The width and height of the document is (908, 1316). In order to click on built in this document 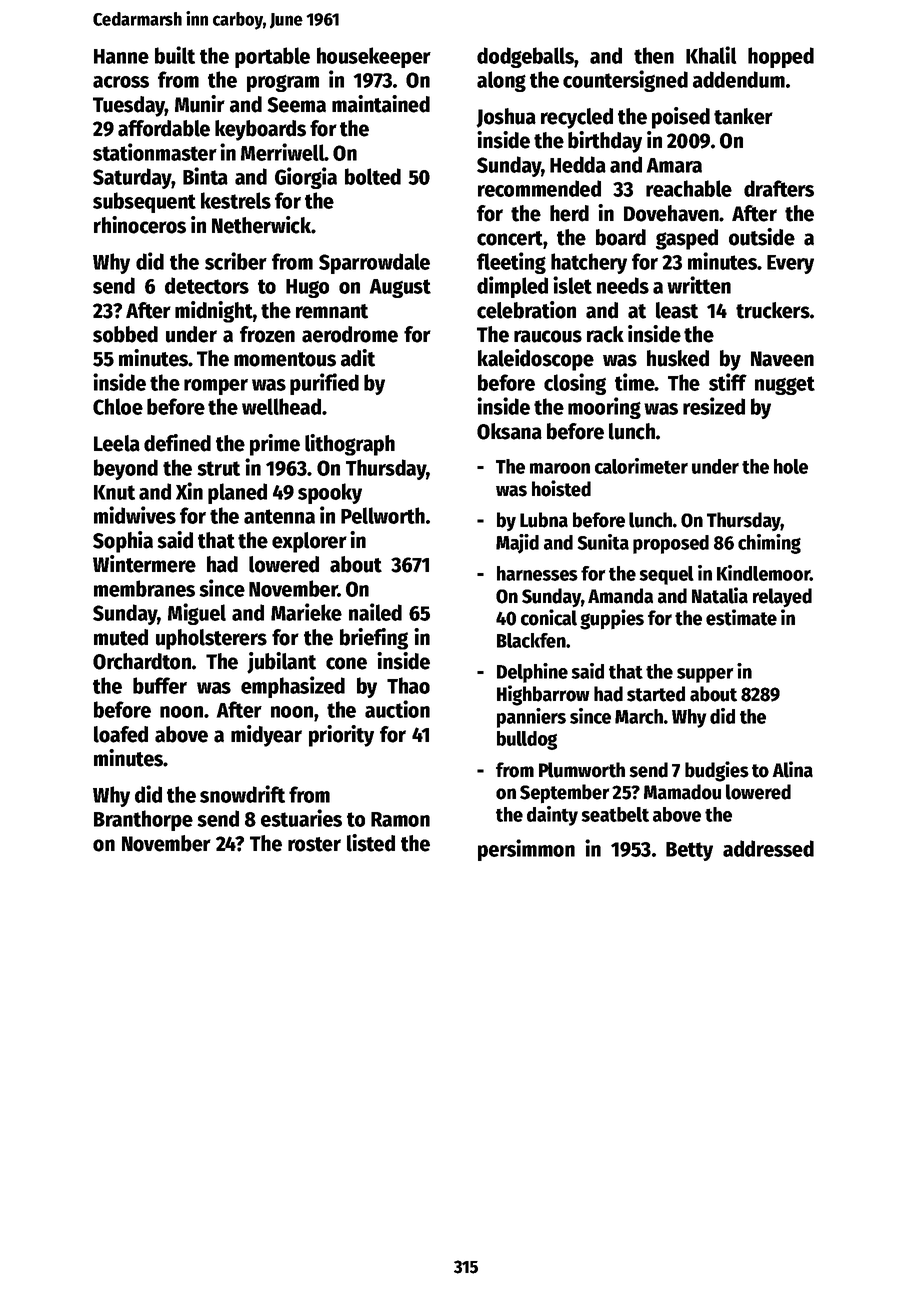, I will do `click(175, 55)`.
